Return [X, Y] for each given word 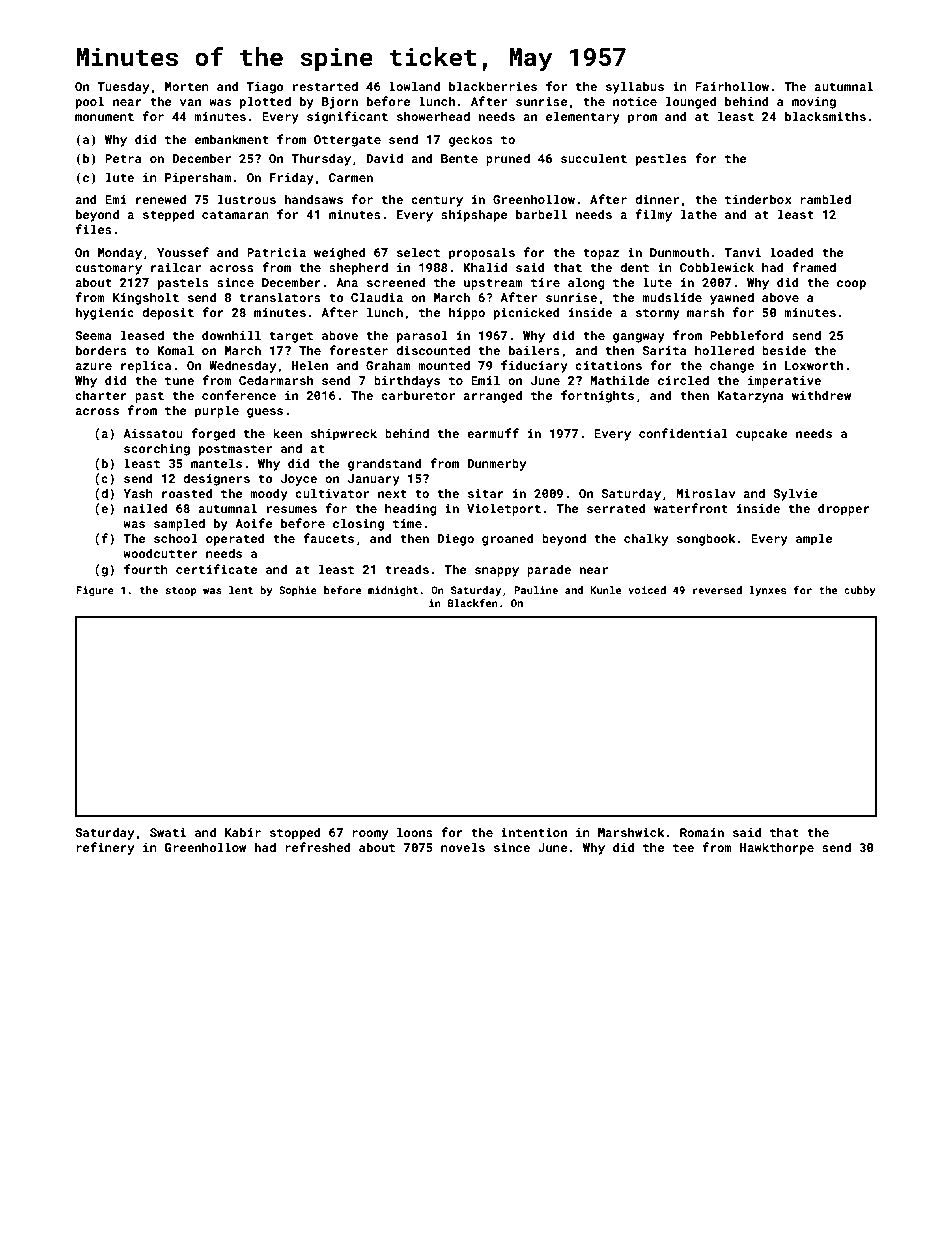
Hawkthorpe [777, 848]
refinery [105, 848]
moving [814, 103]
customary [108, 269]
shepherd [358, 268]
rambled [825, 199]
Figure [95, 591]
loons [415, 832]
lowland [414, 86]
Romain [702, 832]
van [190, 102]
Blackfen [473, 603]
